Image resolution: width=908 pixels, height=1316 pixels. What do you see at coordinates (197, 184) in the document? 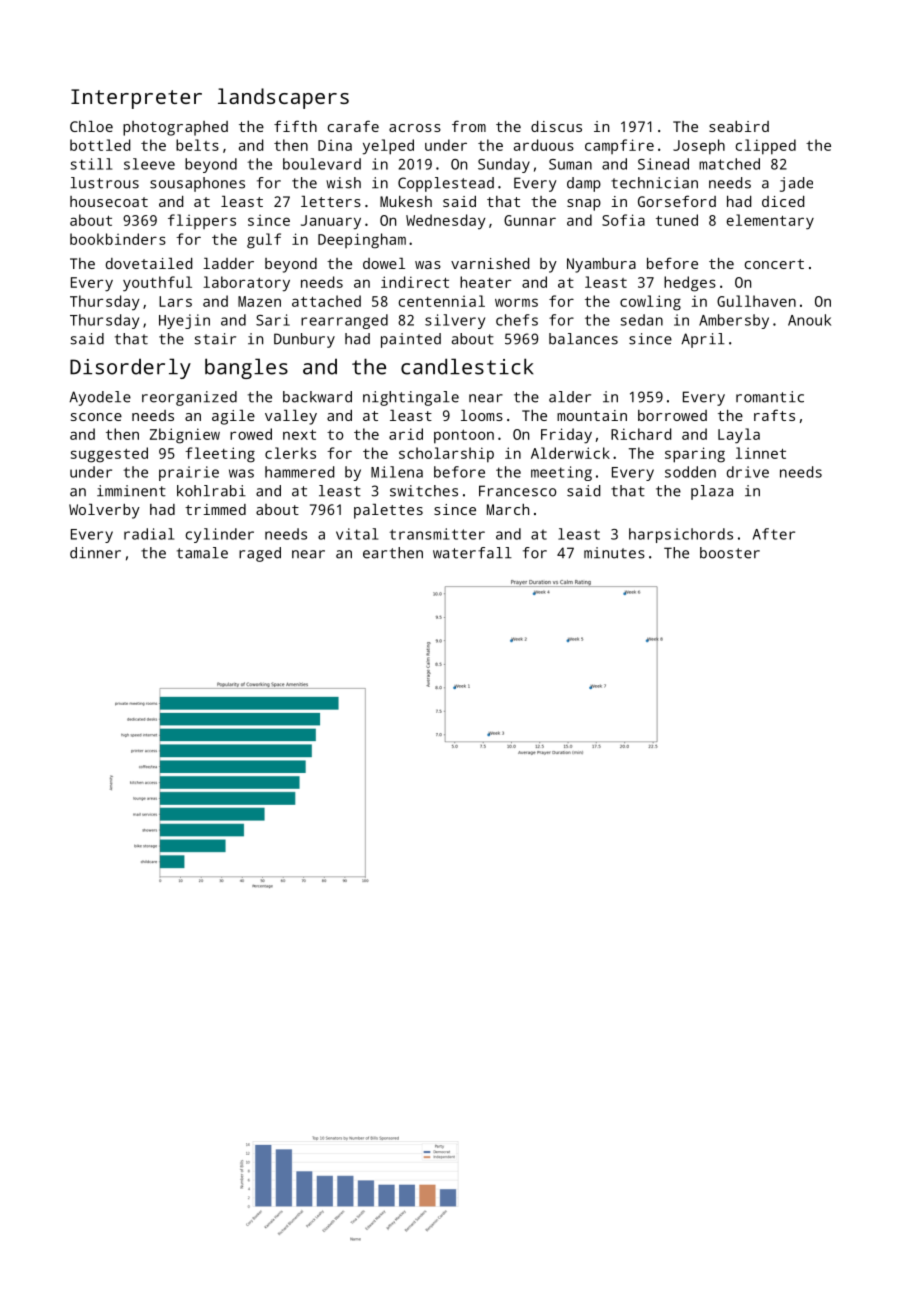
I see `sousaphones` at bounding box center [197, 184].
